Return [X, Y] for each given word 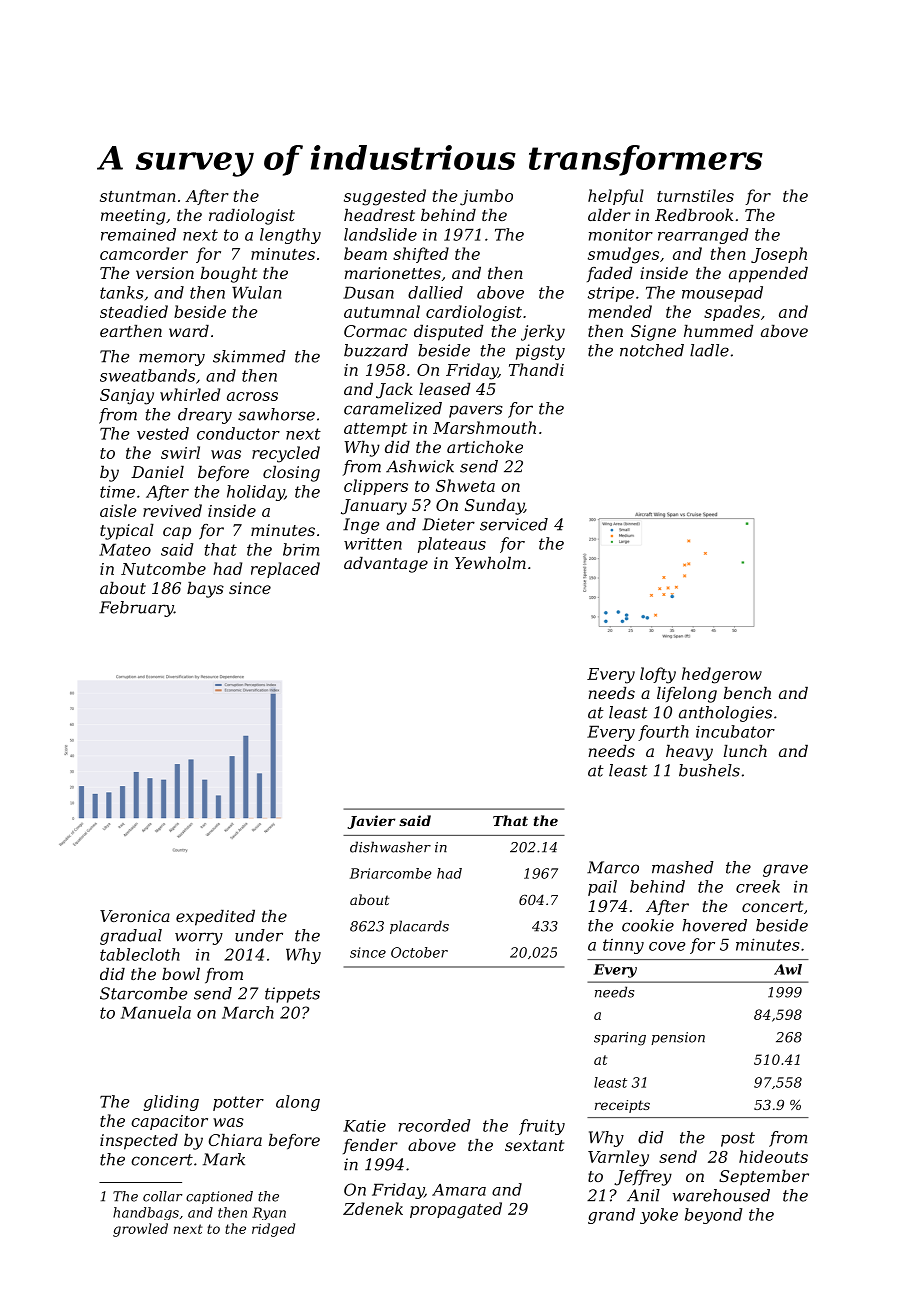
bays [205, 590]
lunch [745, 751]
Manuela [156, 1012]
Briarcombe [390, 873]
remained [138, 234]
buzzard [376, 350]
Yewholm [490, 563]
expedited [215, 918]
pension [678, 1038]
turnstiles [695, 195]
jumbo [486, 197]
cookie [648, 925]
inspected [139, 1142]
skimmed [249, 356]
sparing [620, 1039]
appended [768, 275]
